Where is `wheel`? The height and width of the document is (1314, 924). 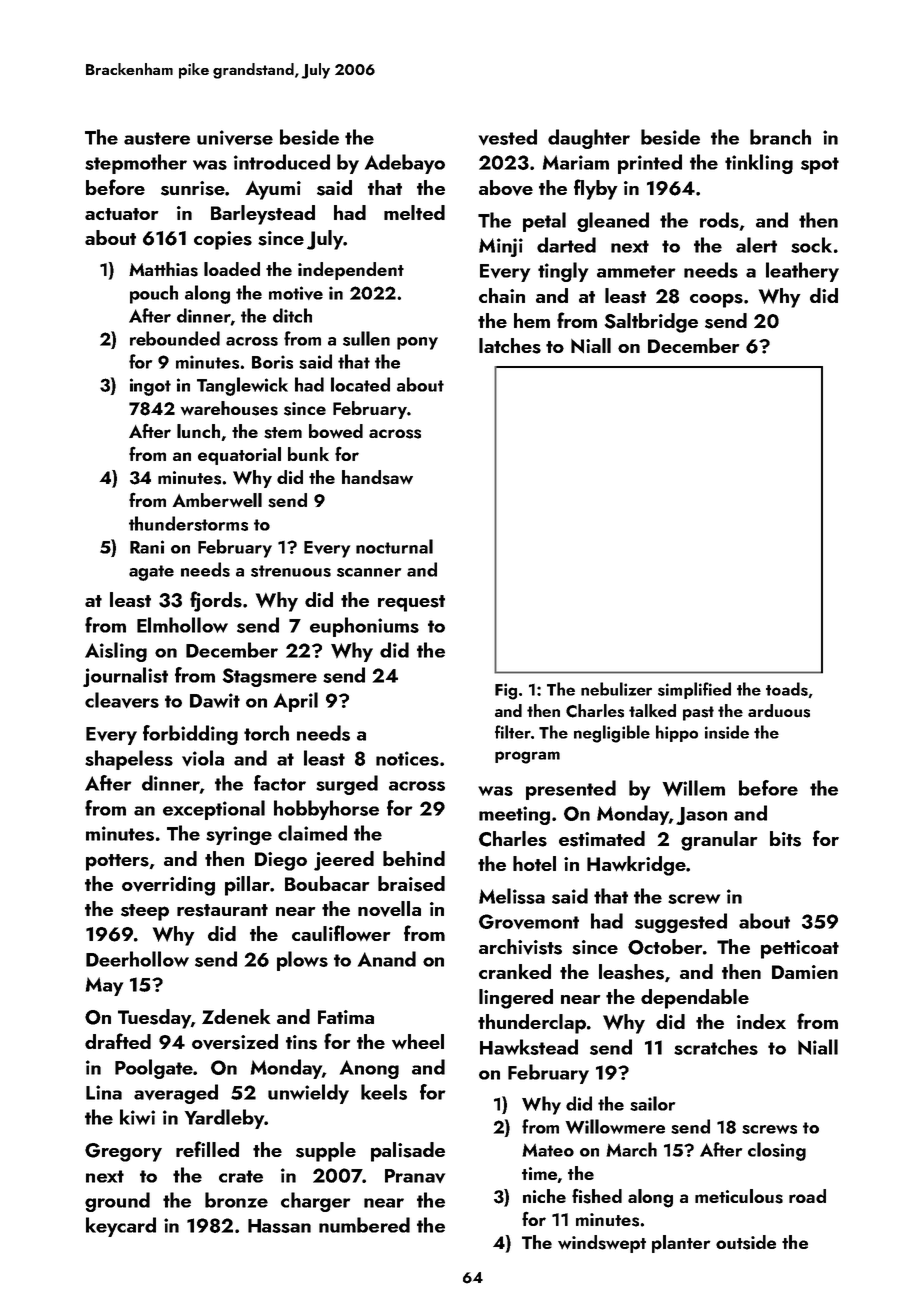 wheel is located at coordinates (418, 1041).
